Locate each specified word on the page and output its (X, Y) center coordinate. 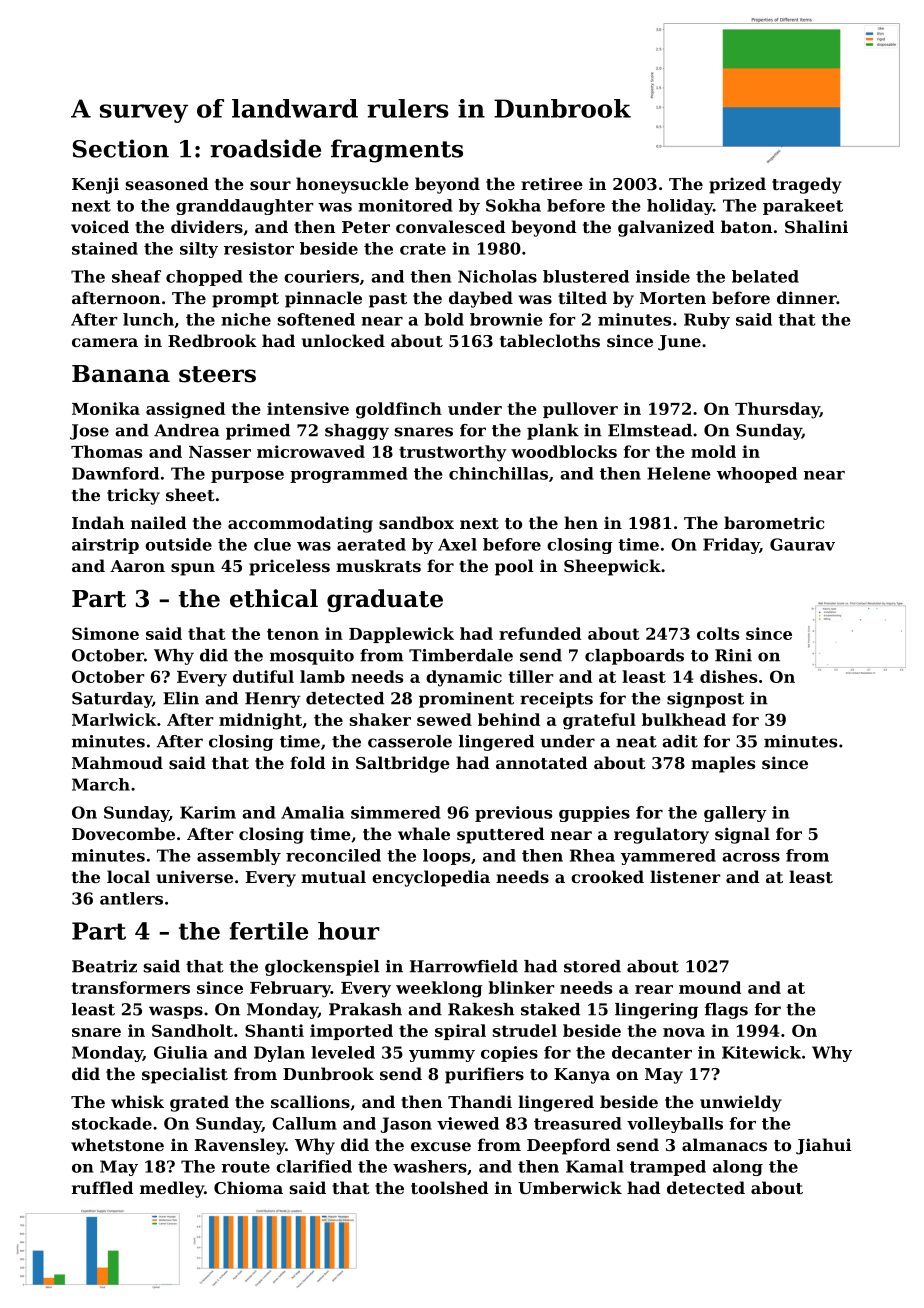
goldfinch (399, 410)
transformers (130, 987)
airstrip (105, 546)
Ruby (707, 321)
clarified (314, 1166)
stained (105, 248)
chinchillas (498, 473)
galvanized (666, 228)
